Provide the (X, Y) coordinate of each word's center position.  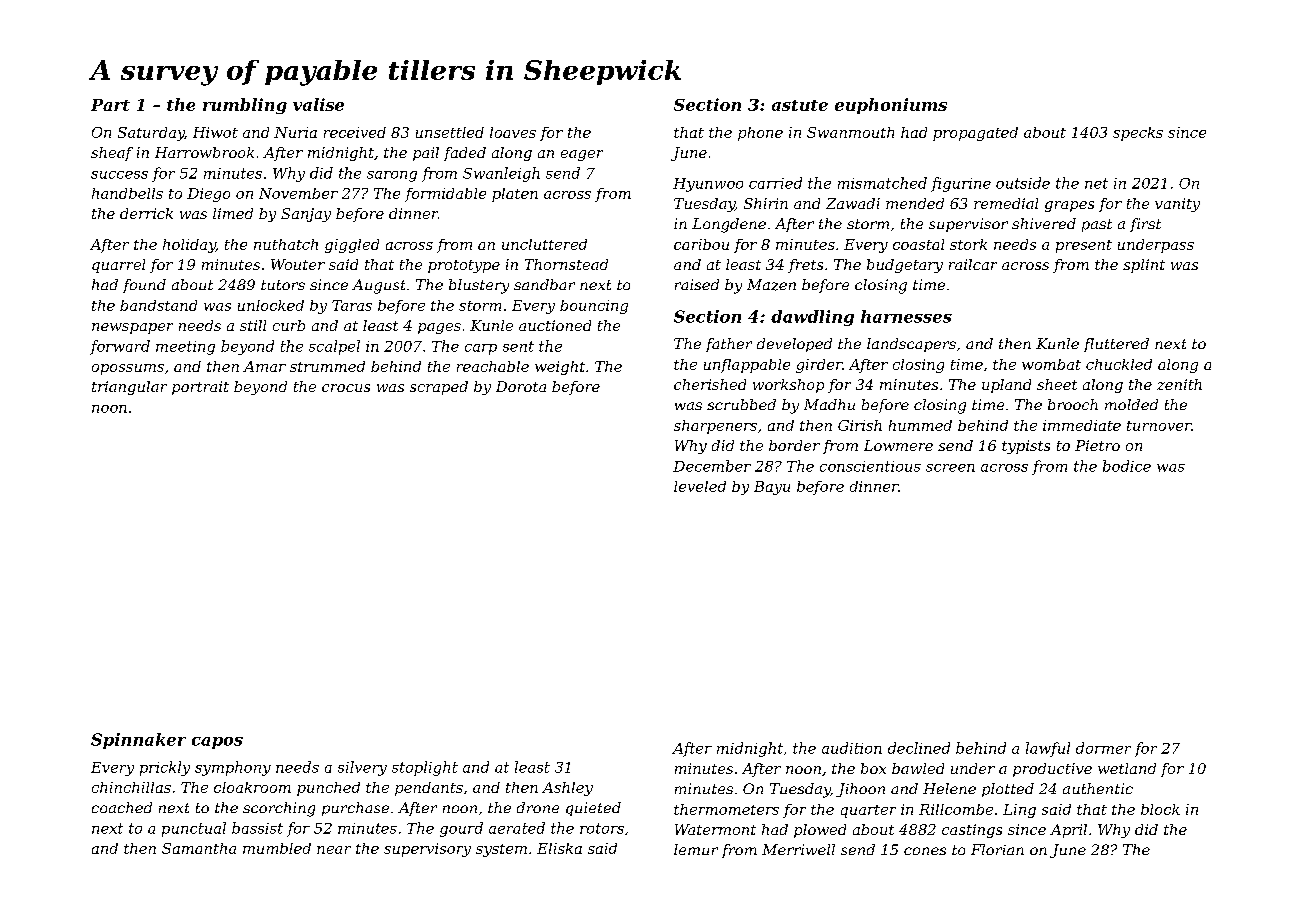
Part (110, 105)
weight (560, 368)
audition (852, 748)
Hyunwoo (708, 185)
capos (217, 743)
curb (289, 325)
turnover (1159, 426)
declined (919, 748)
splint (1144, 266)
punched (328, 789)
